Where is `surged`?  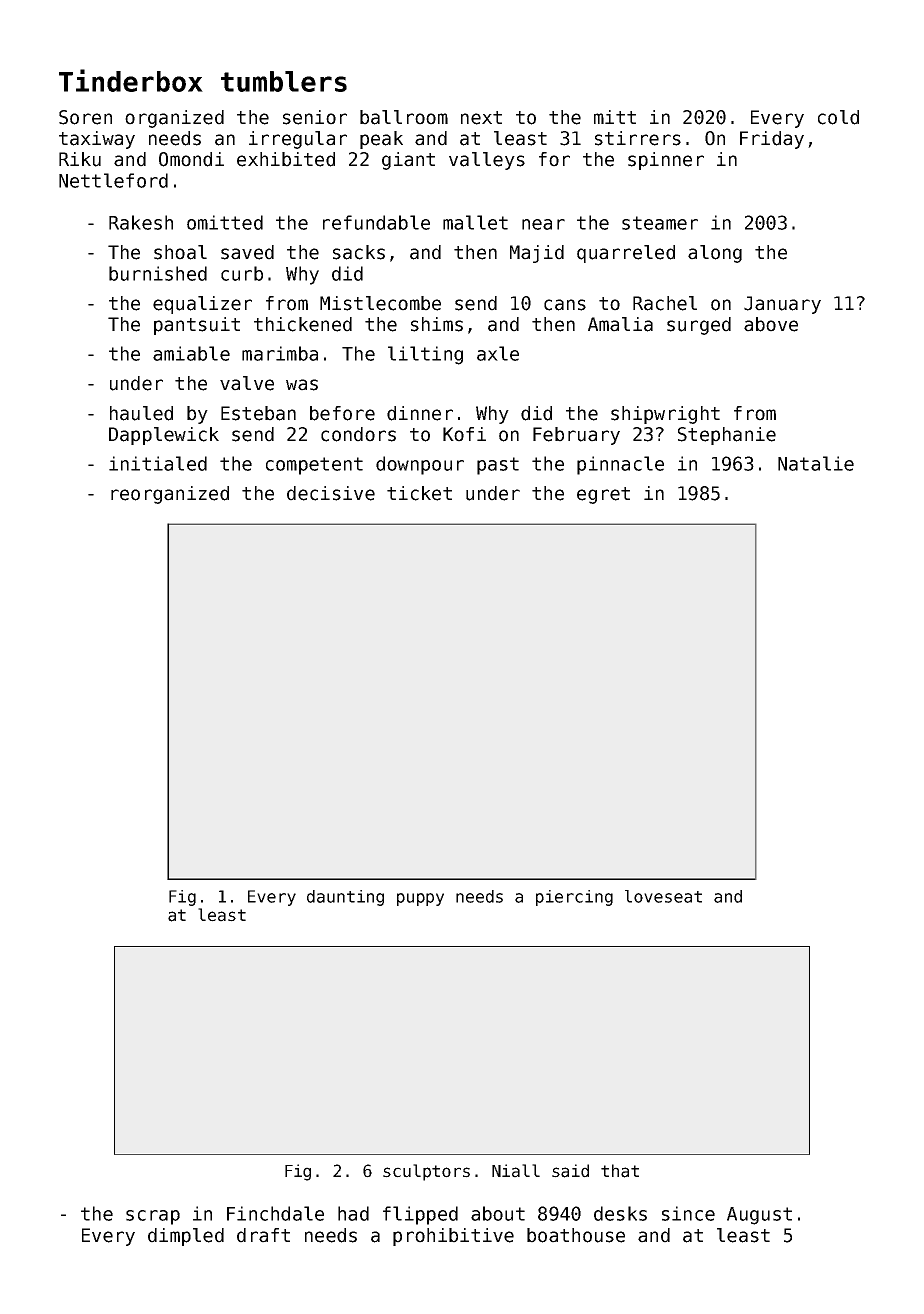
surged is located at coordinates (699, 326).
